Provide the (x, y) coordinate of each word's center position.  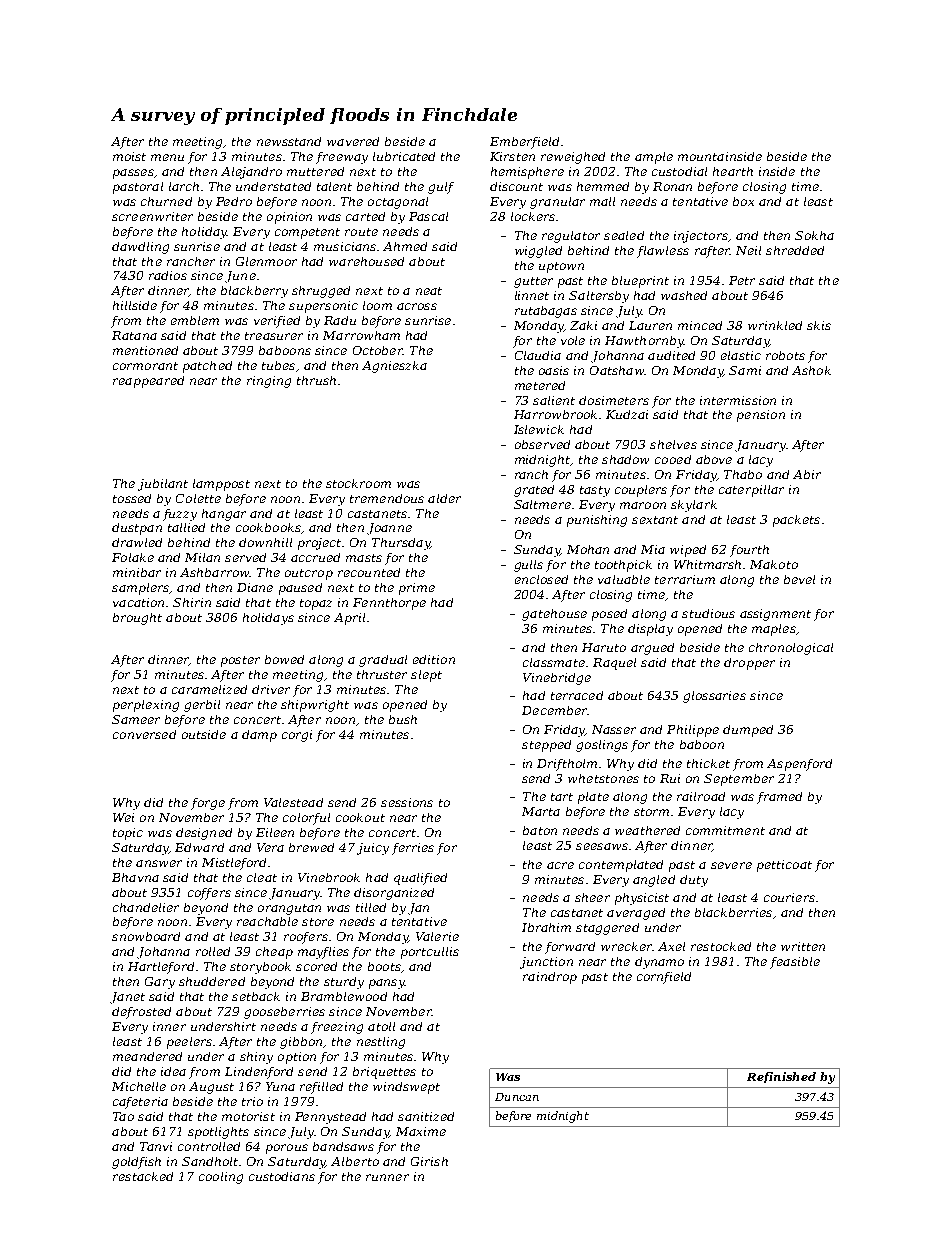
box (743, 201)
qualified (420, 879)
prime (417, 589)
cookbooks (268, 527)
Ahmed (405, 246)
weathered (647, 830)
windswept (406, 1088)
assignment (775, 615)
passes (133, 174)
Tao (123, 1116)
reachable (267, 921)
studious (708, 613)
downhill (265, 542)
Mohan (588, 549)
